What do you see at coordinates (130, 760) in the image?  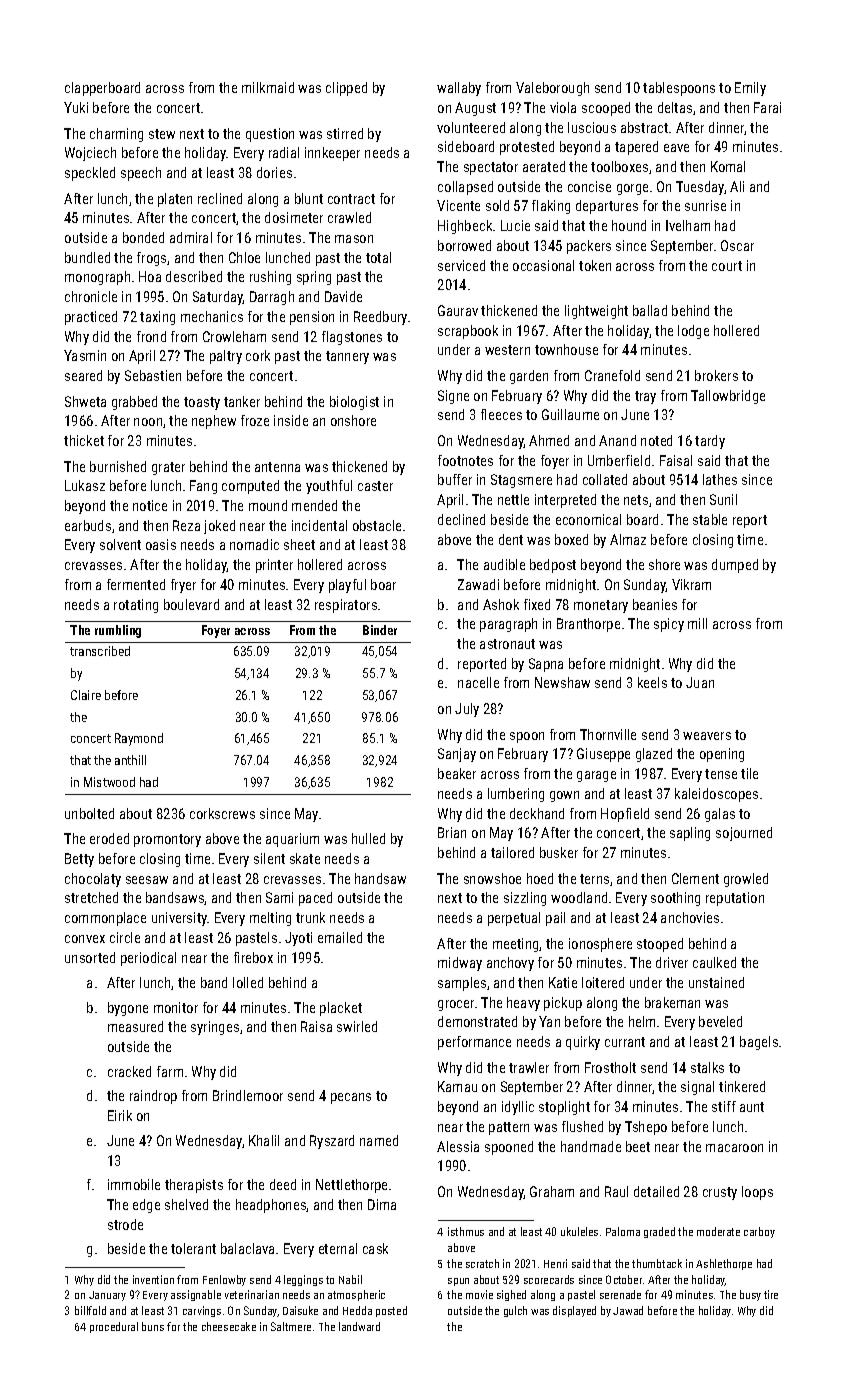 I see `anthill` at bounding box center [130, 760].
